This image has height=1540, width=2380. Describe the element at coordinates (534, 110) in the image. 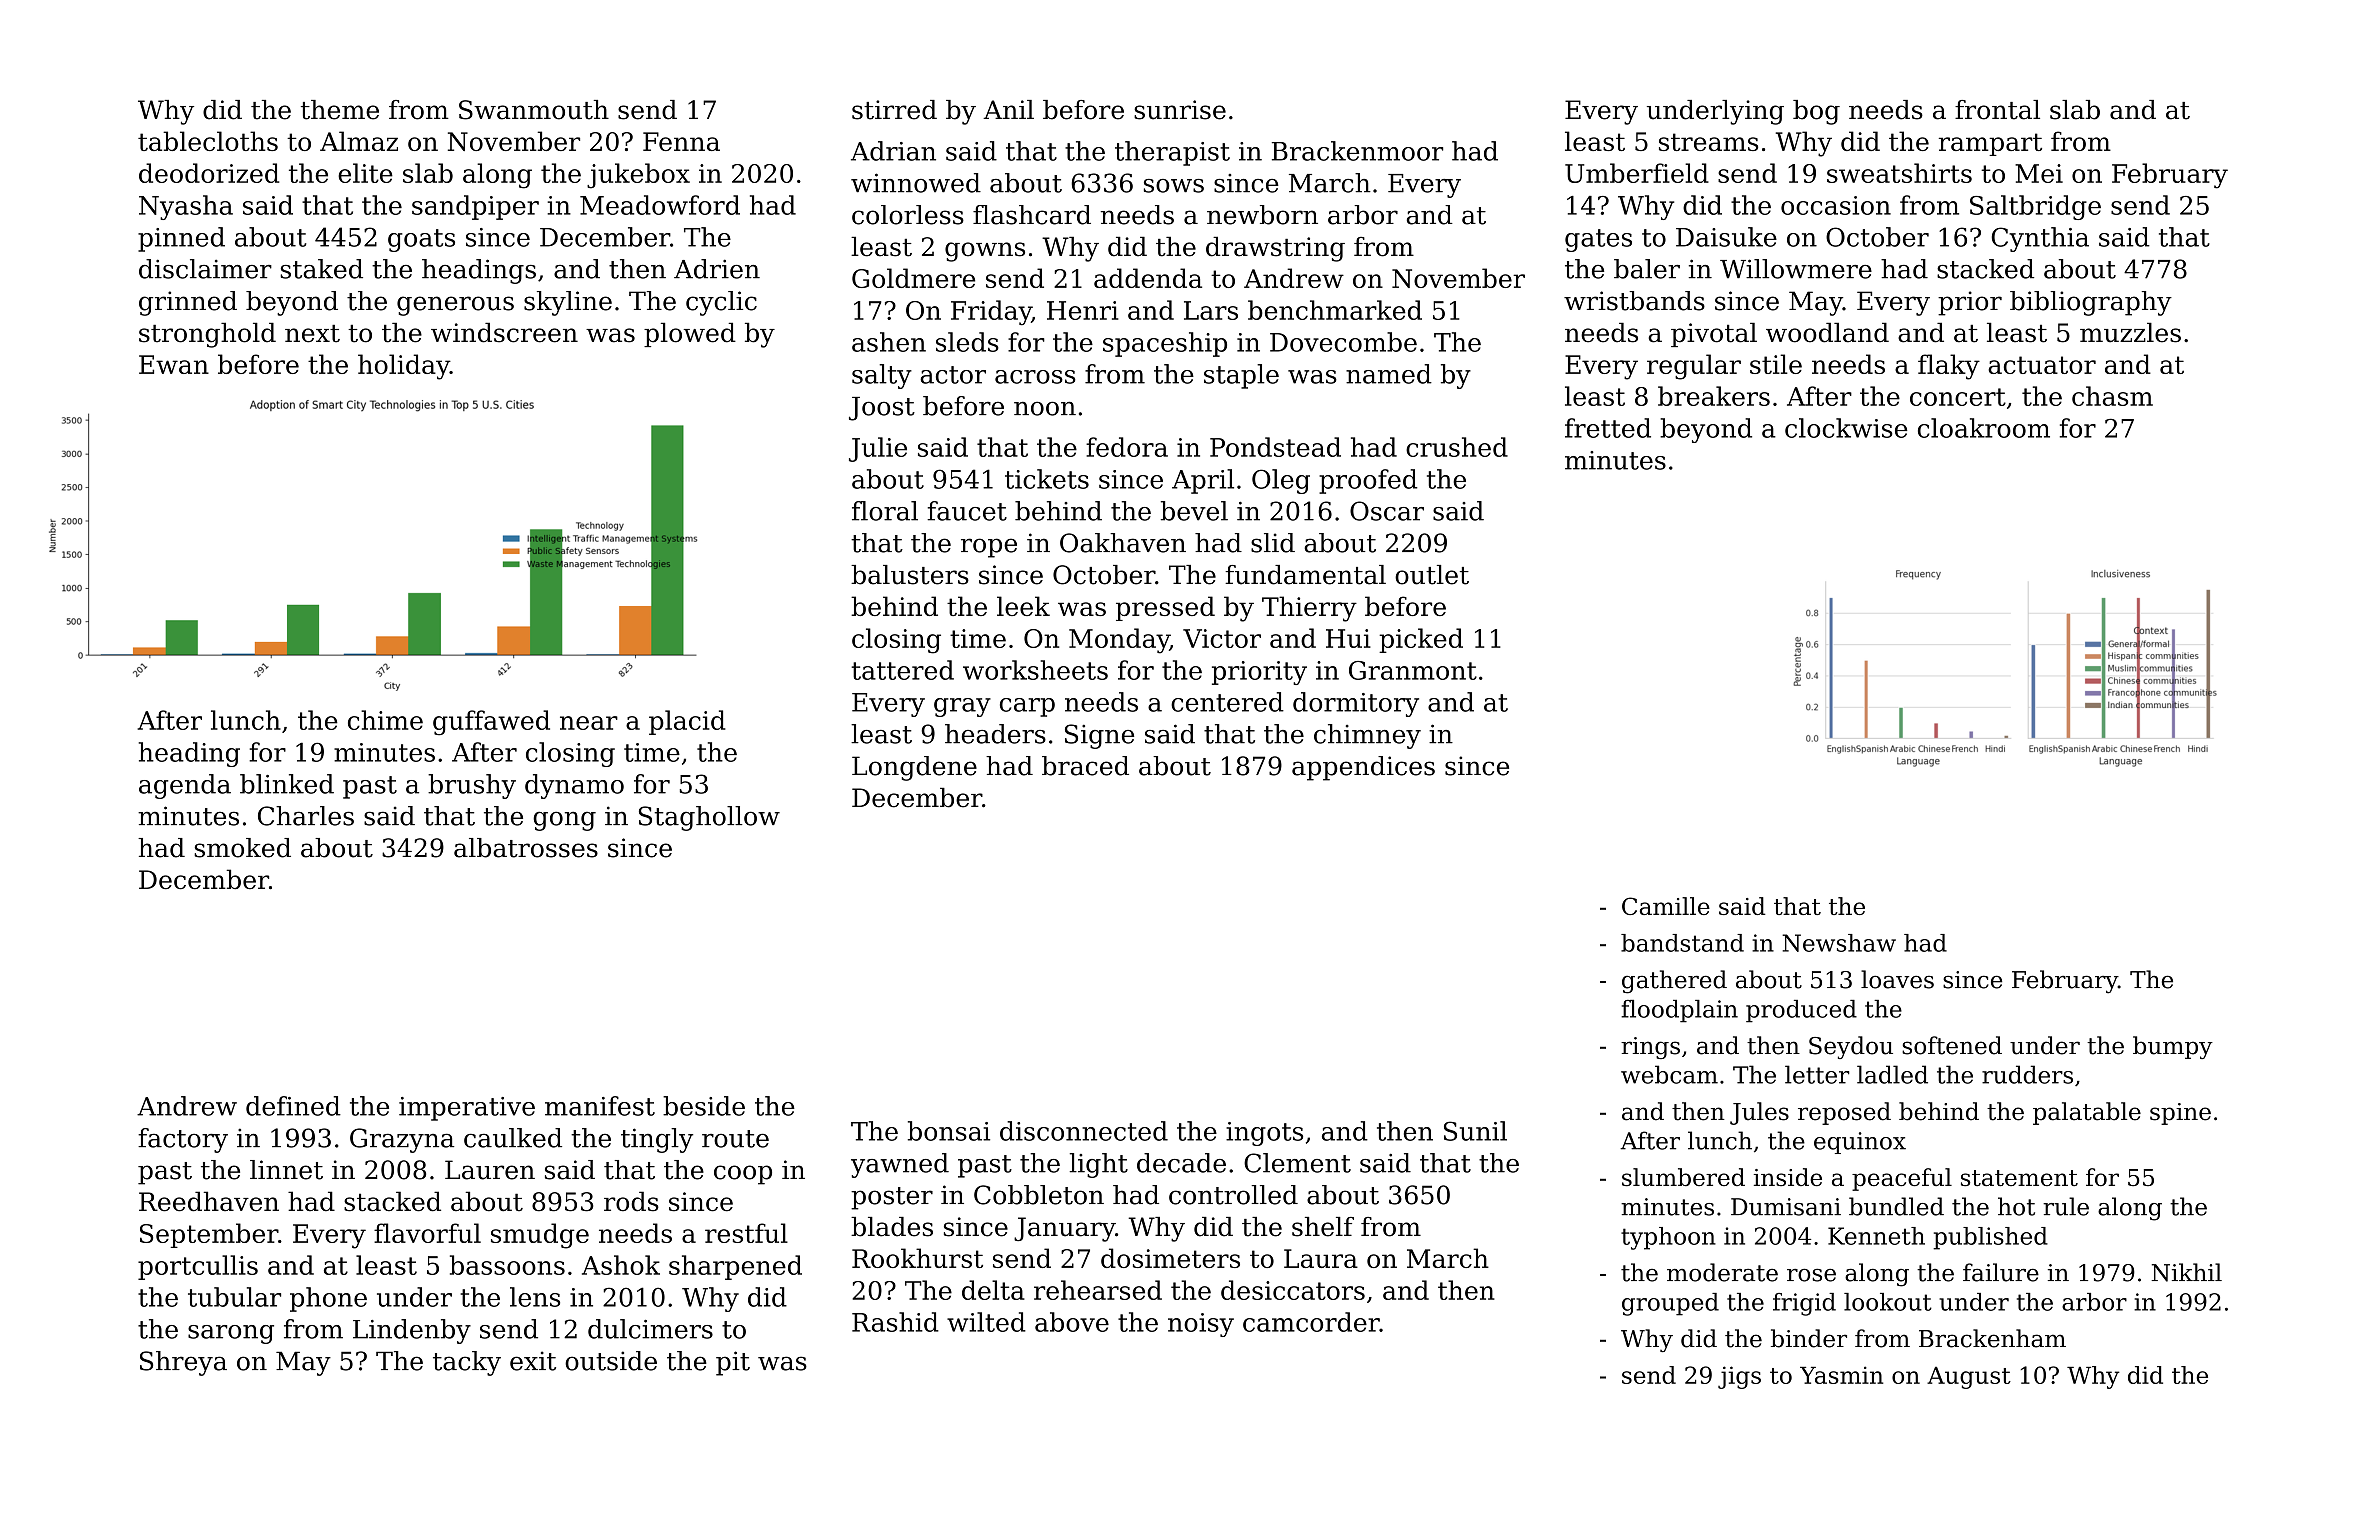

I see `Swanmouth` at that location.
